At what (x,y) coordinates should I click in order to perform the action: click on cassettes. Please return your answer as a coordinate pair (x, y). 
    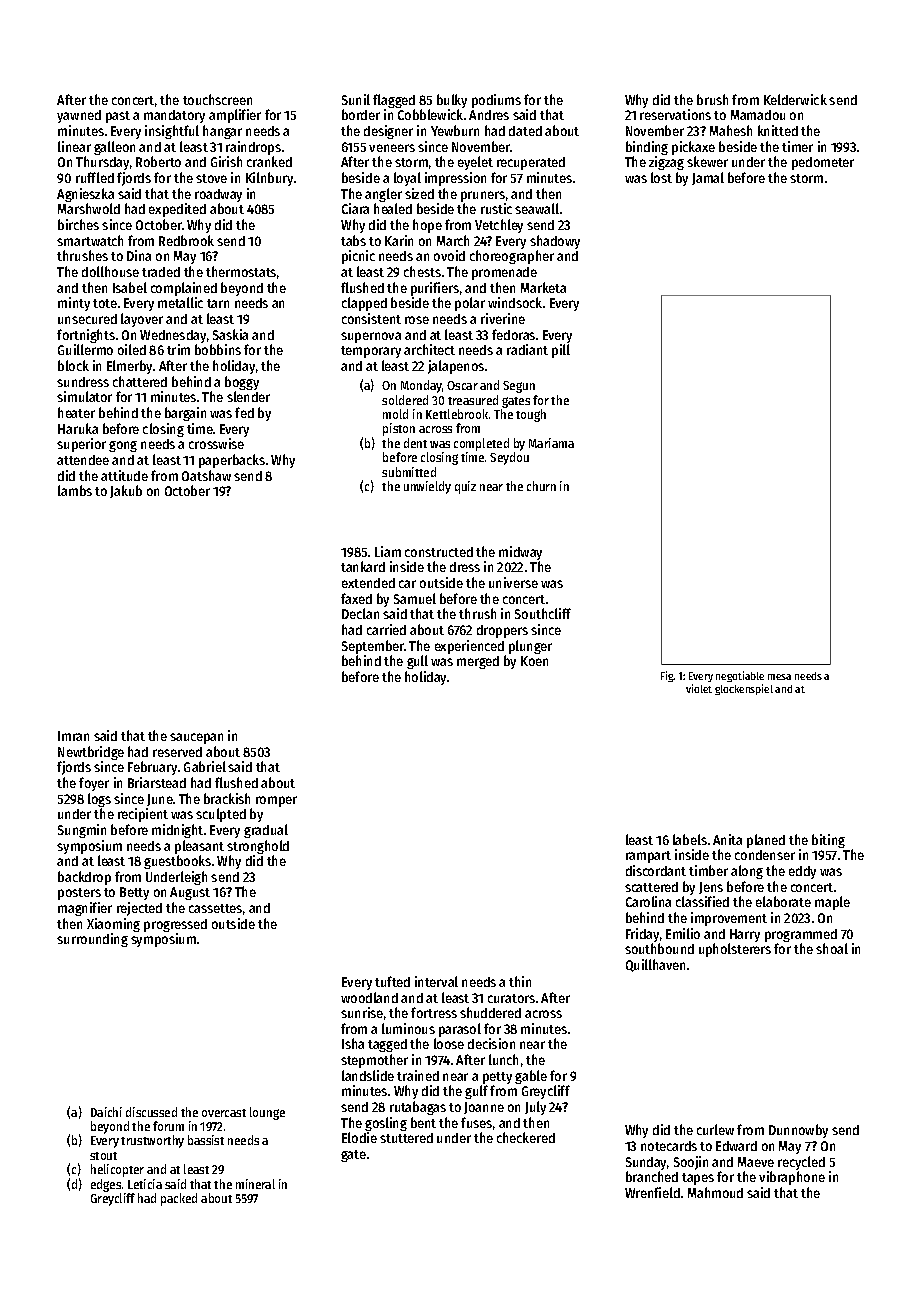
    Looking at the image, I should click on (215, 908).
